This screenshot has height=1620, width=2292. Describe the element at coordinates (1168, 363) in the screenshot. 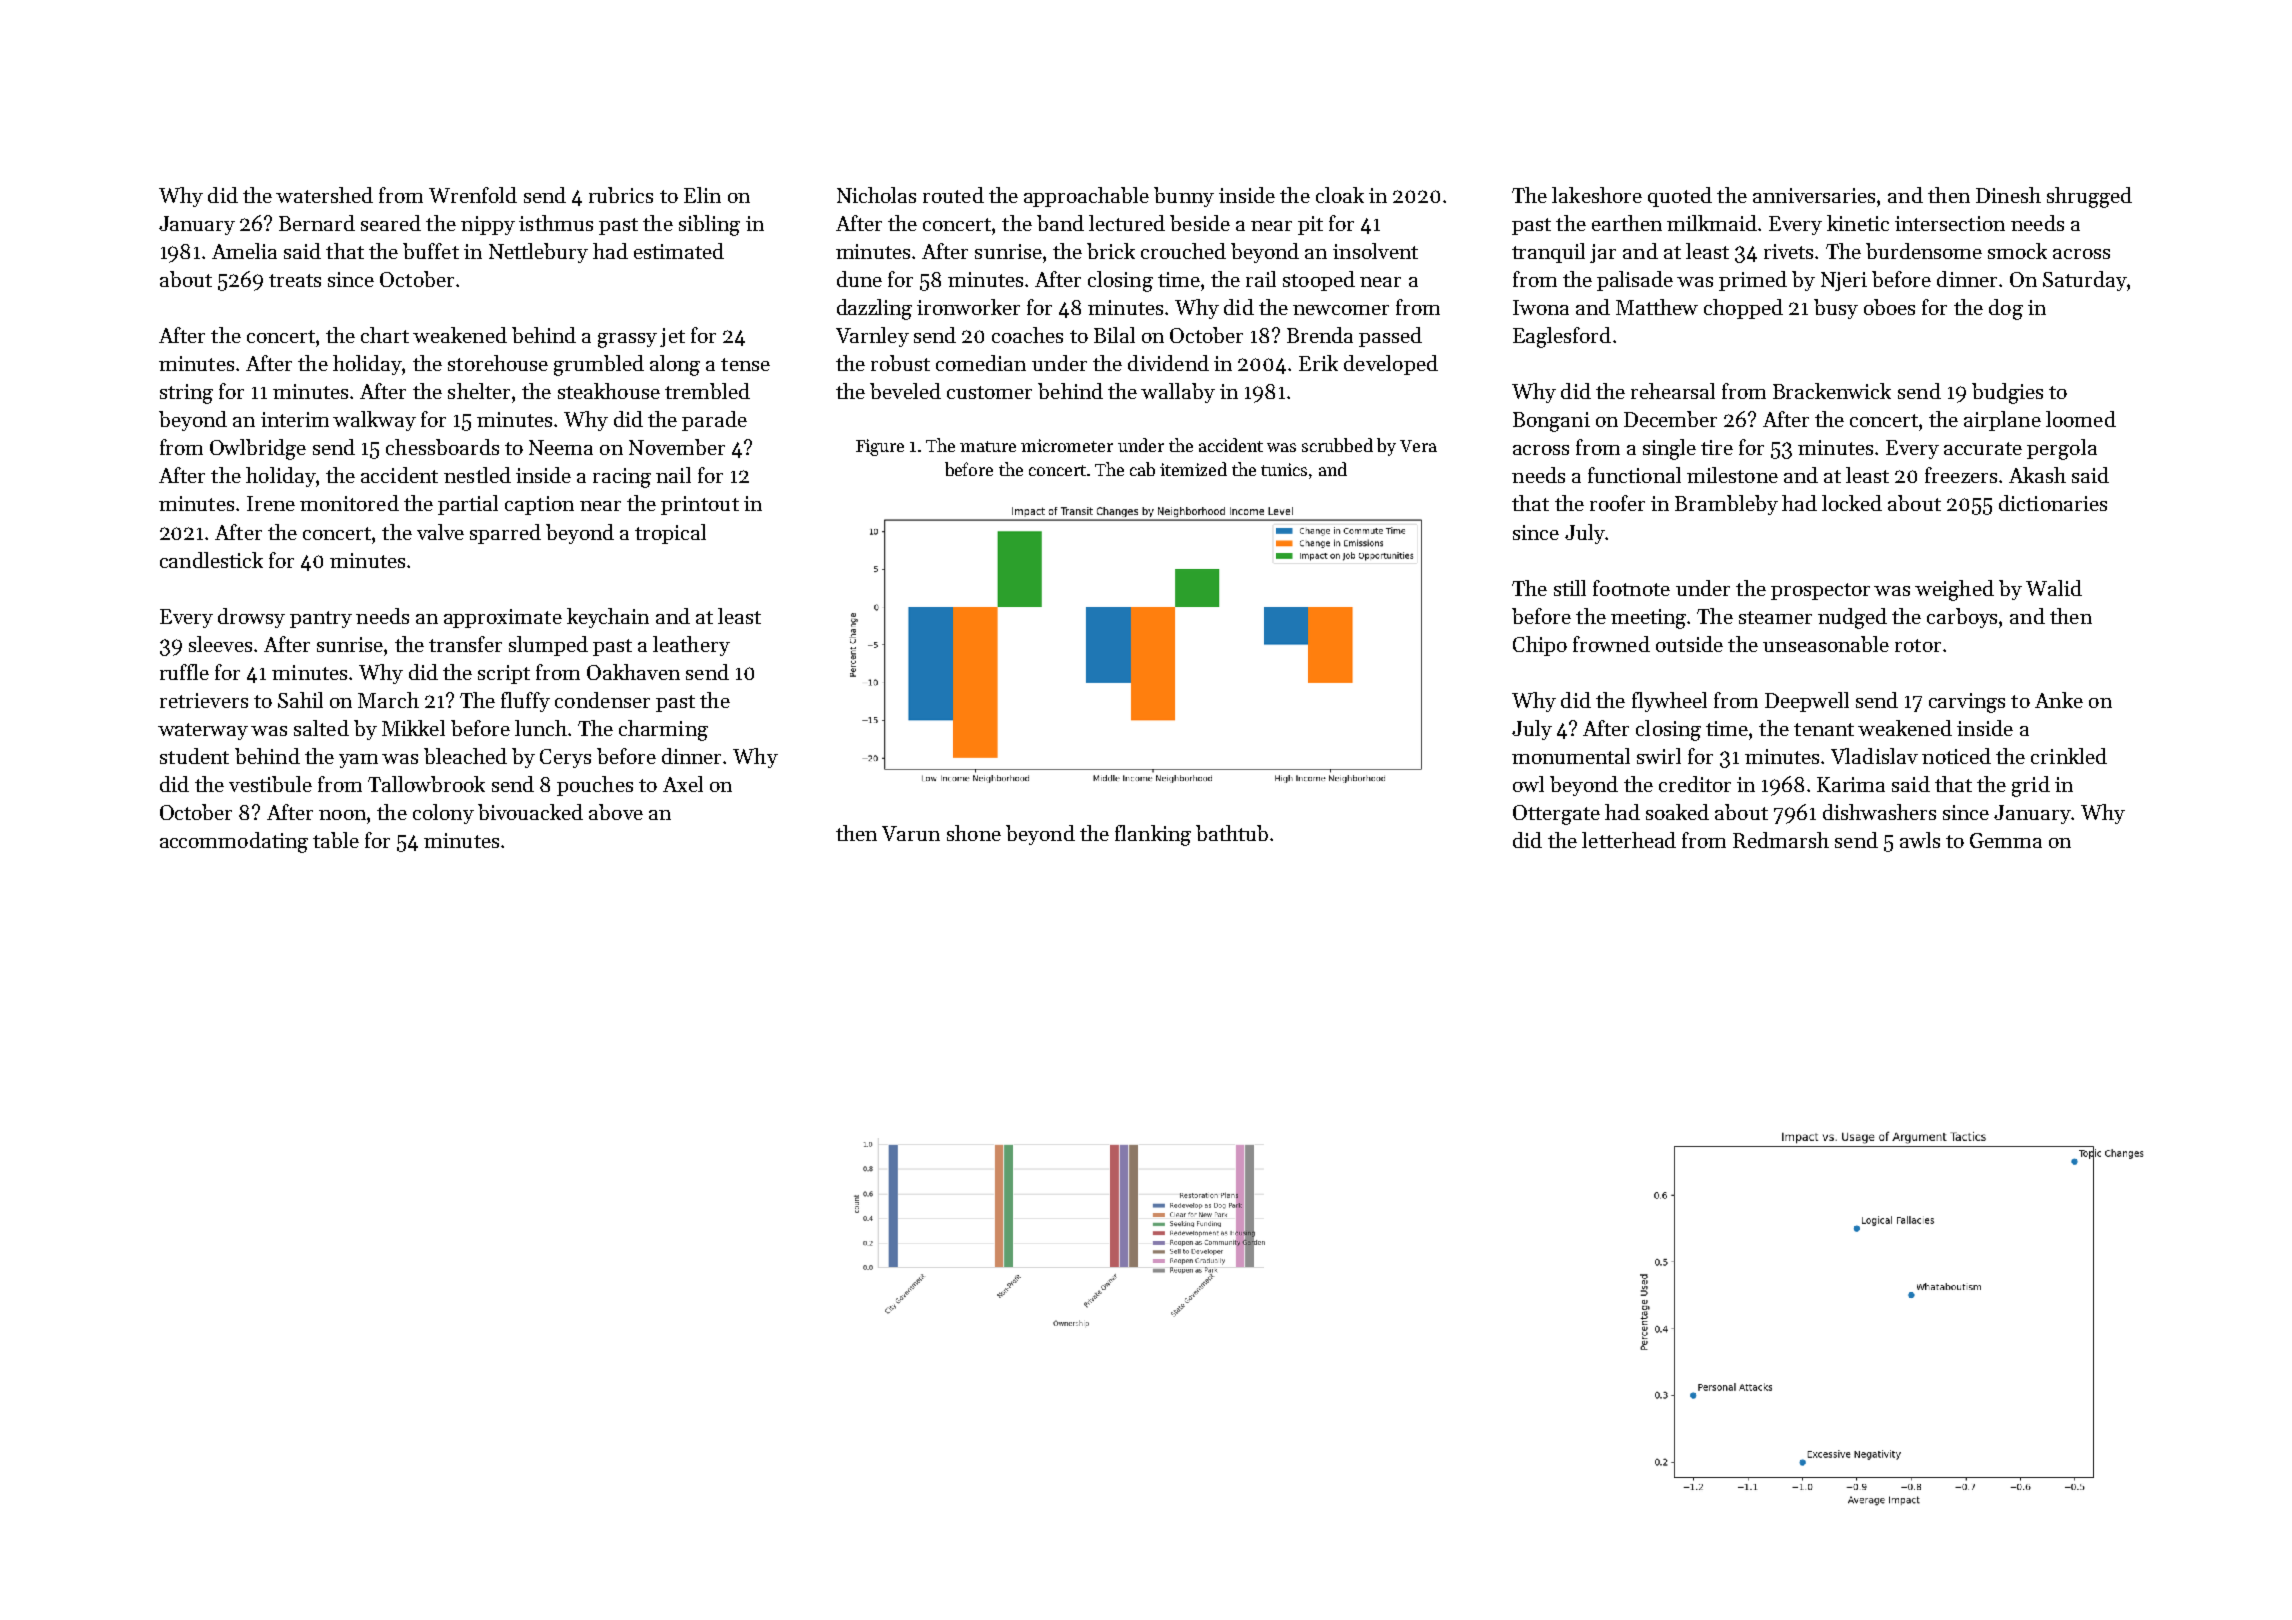

I see `dividend` at that location.
